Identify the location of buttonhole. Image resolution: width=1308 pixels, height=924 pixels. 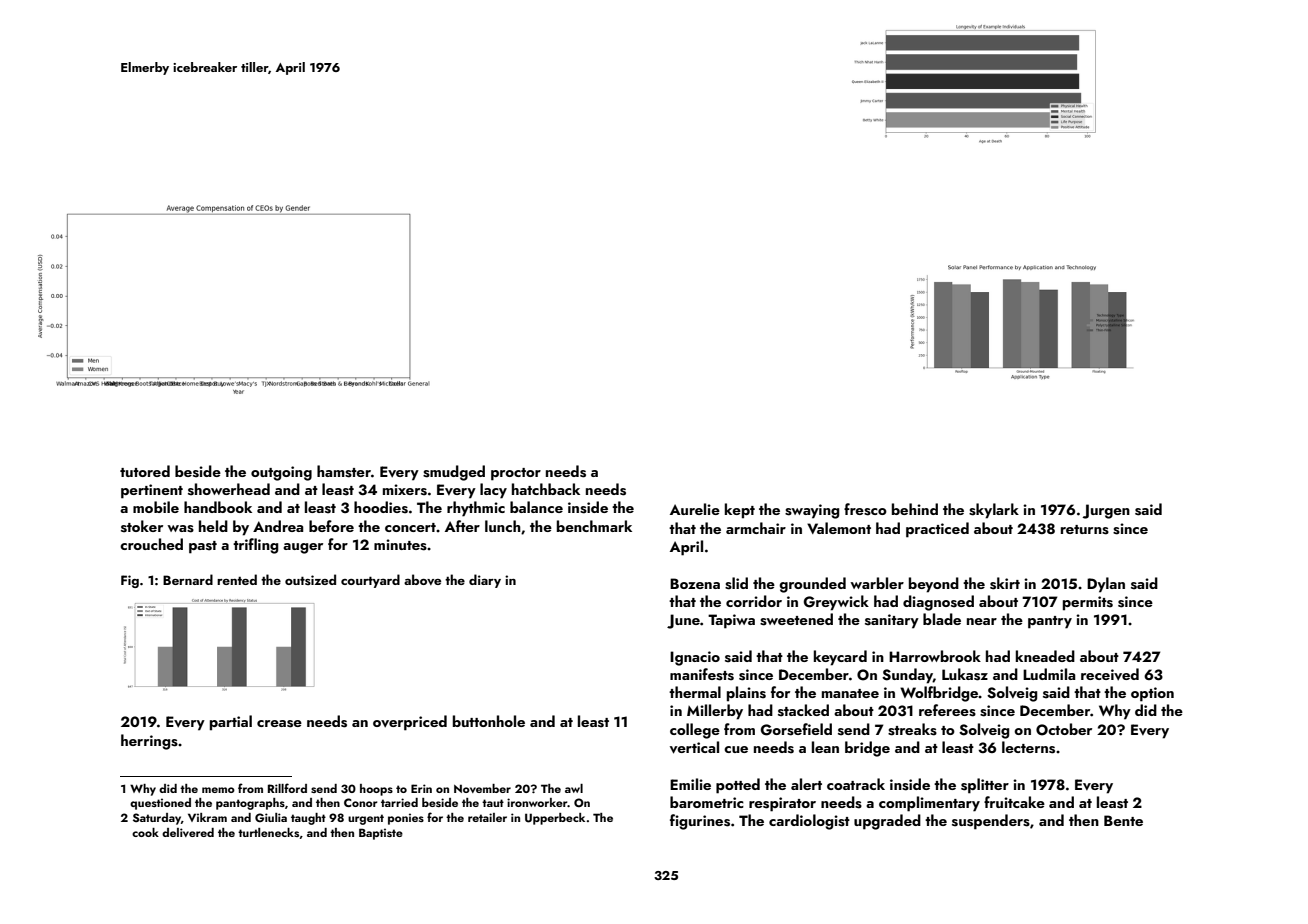
(489, 721).
